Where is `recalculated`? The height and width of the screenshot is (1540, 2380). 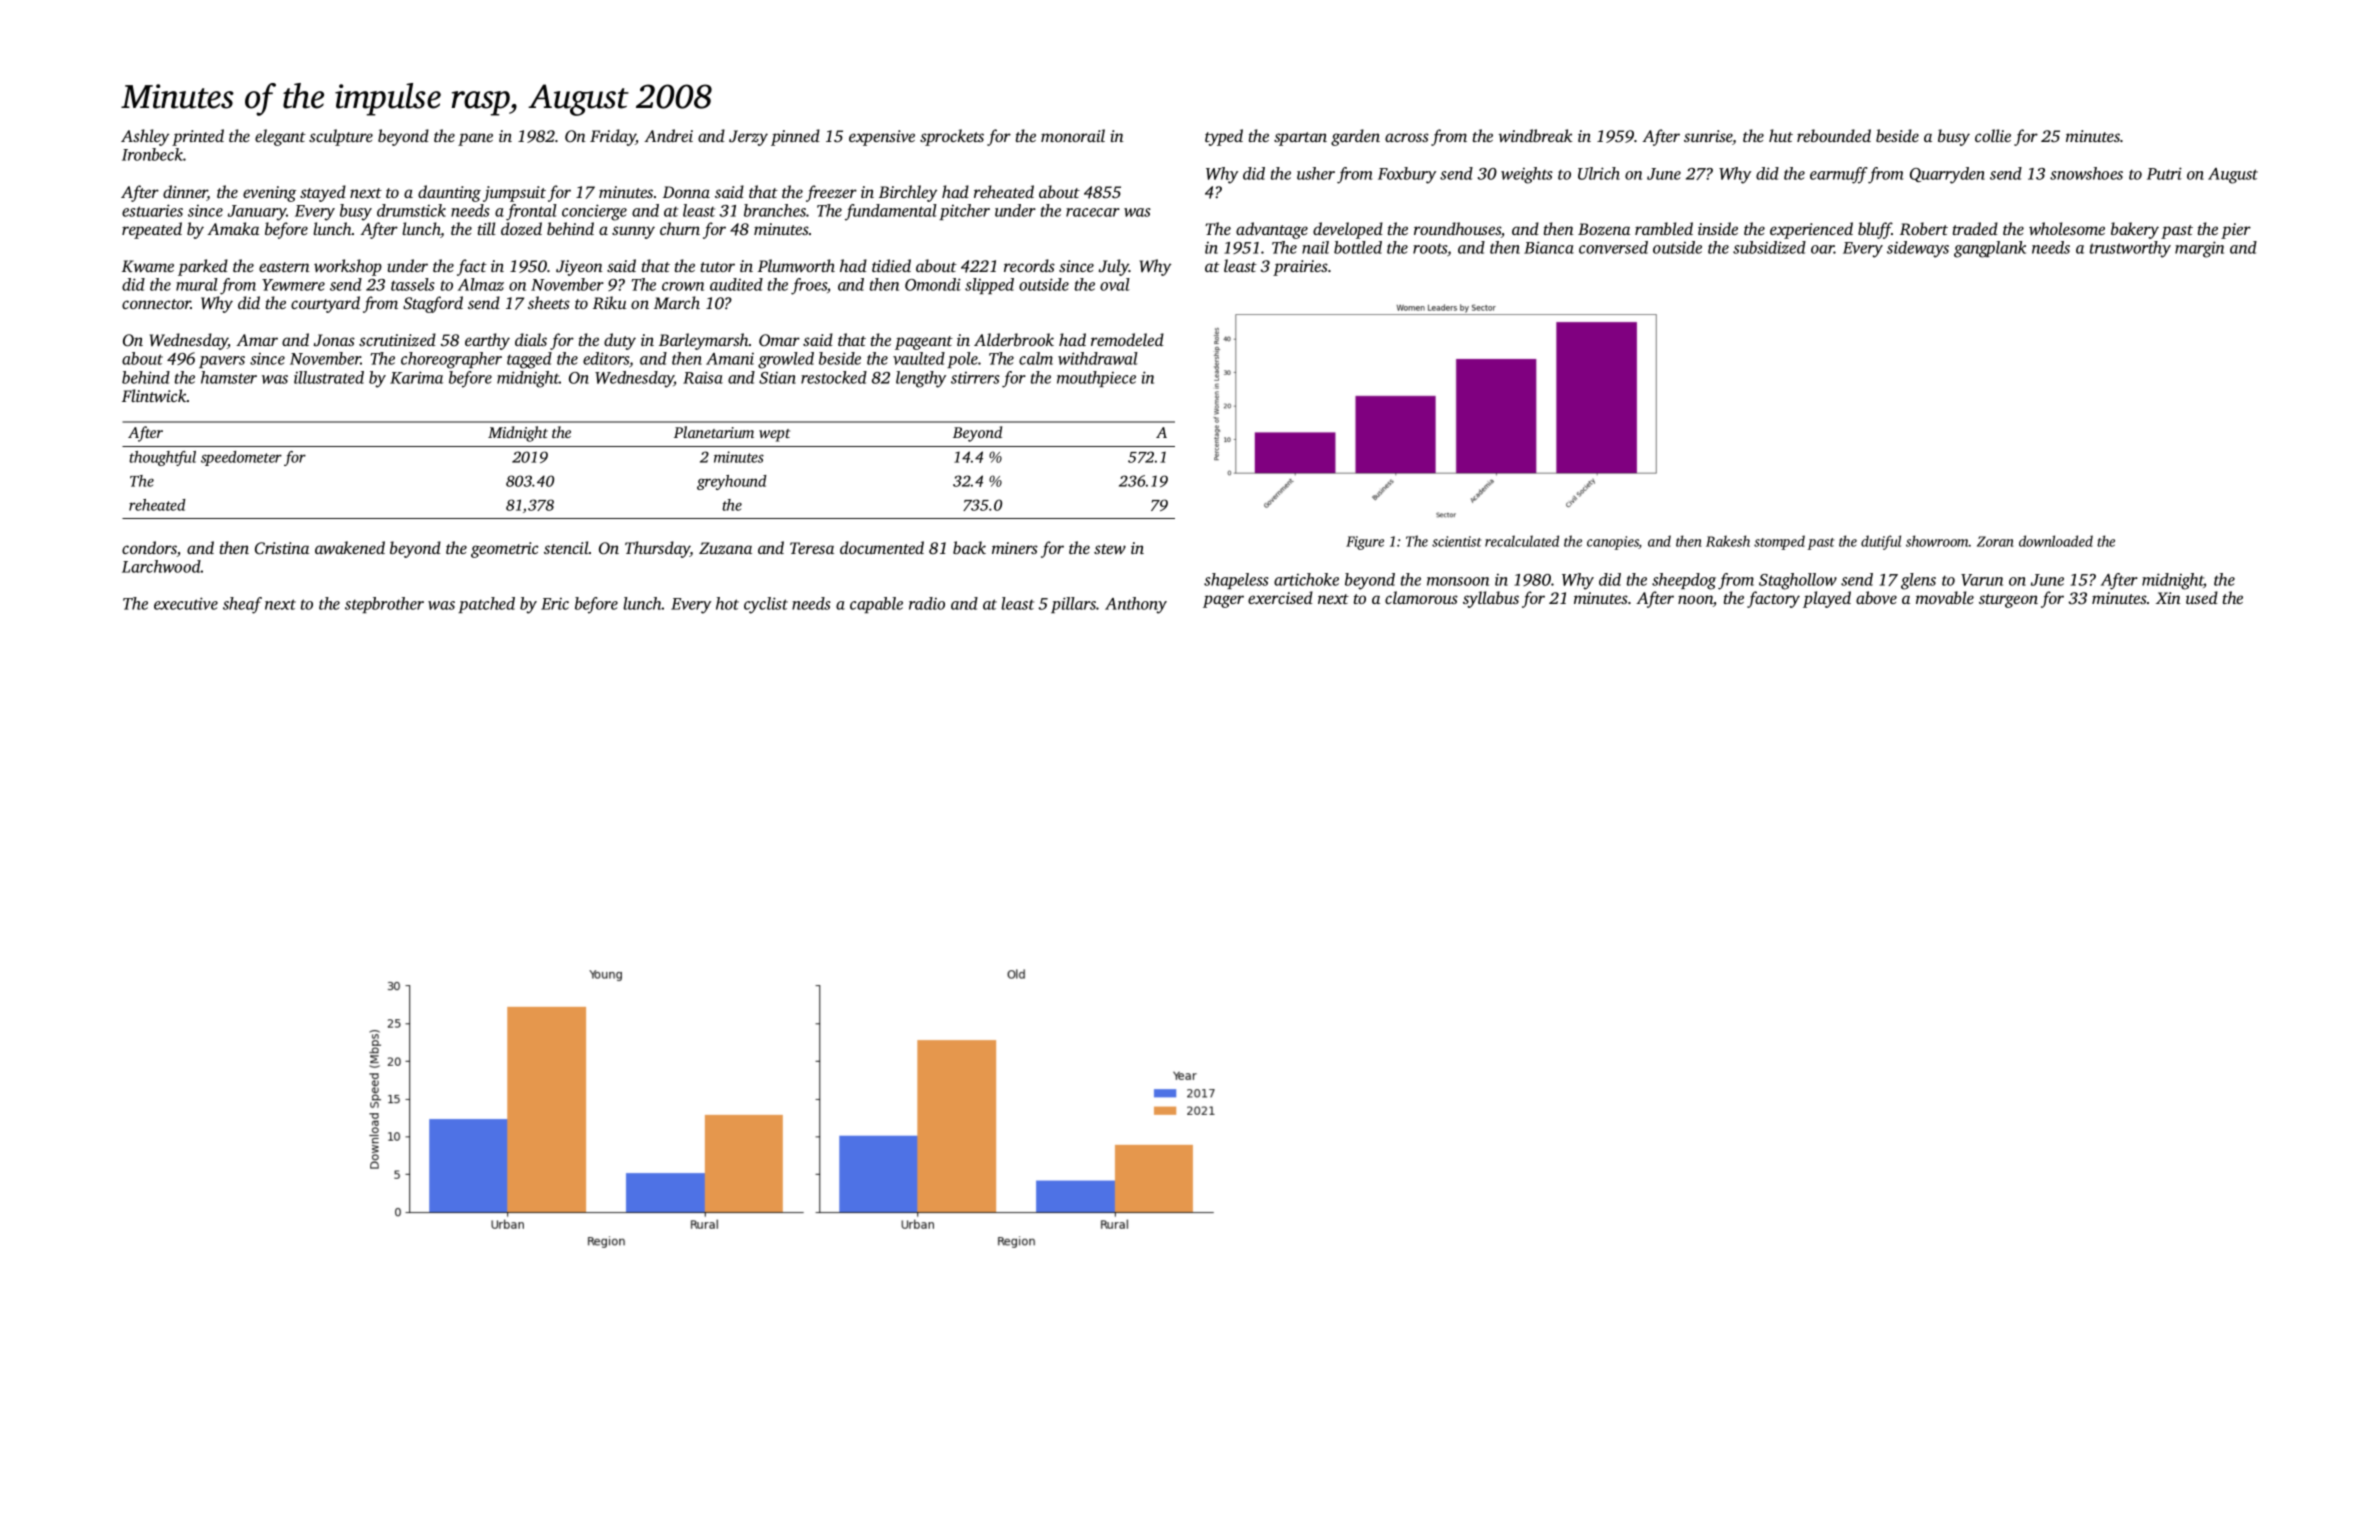
recalculated is located at coordinates (1522, 541).
